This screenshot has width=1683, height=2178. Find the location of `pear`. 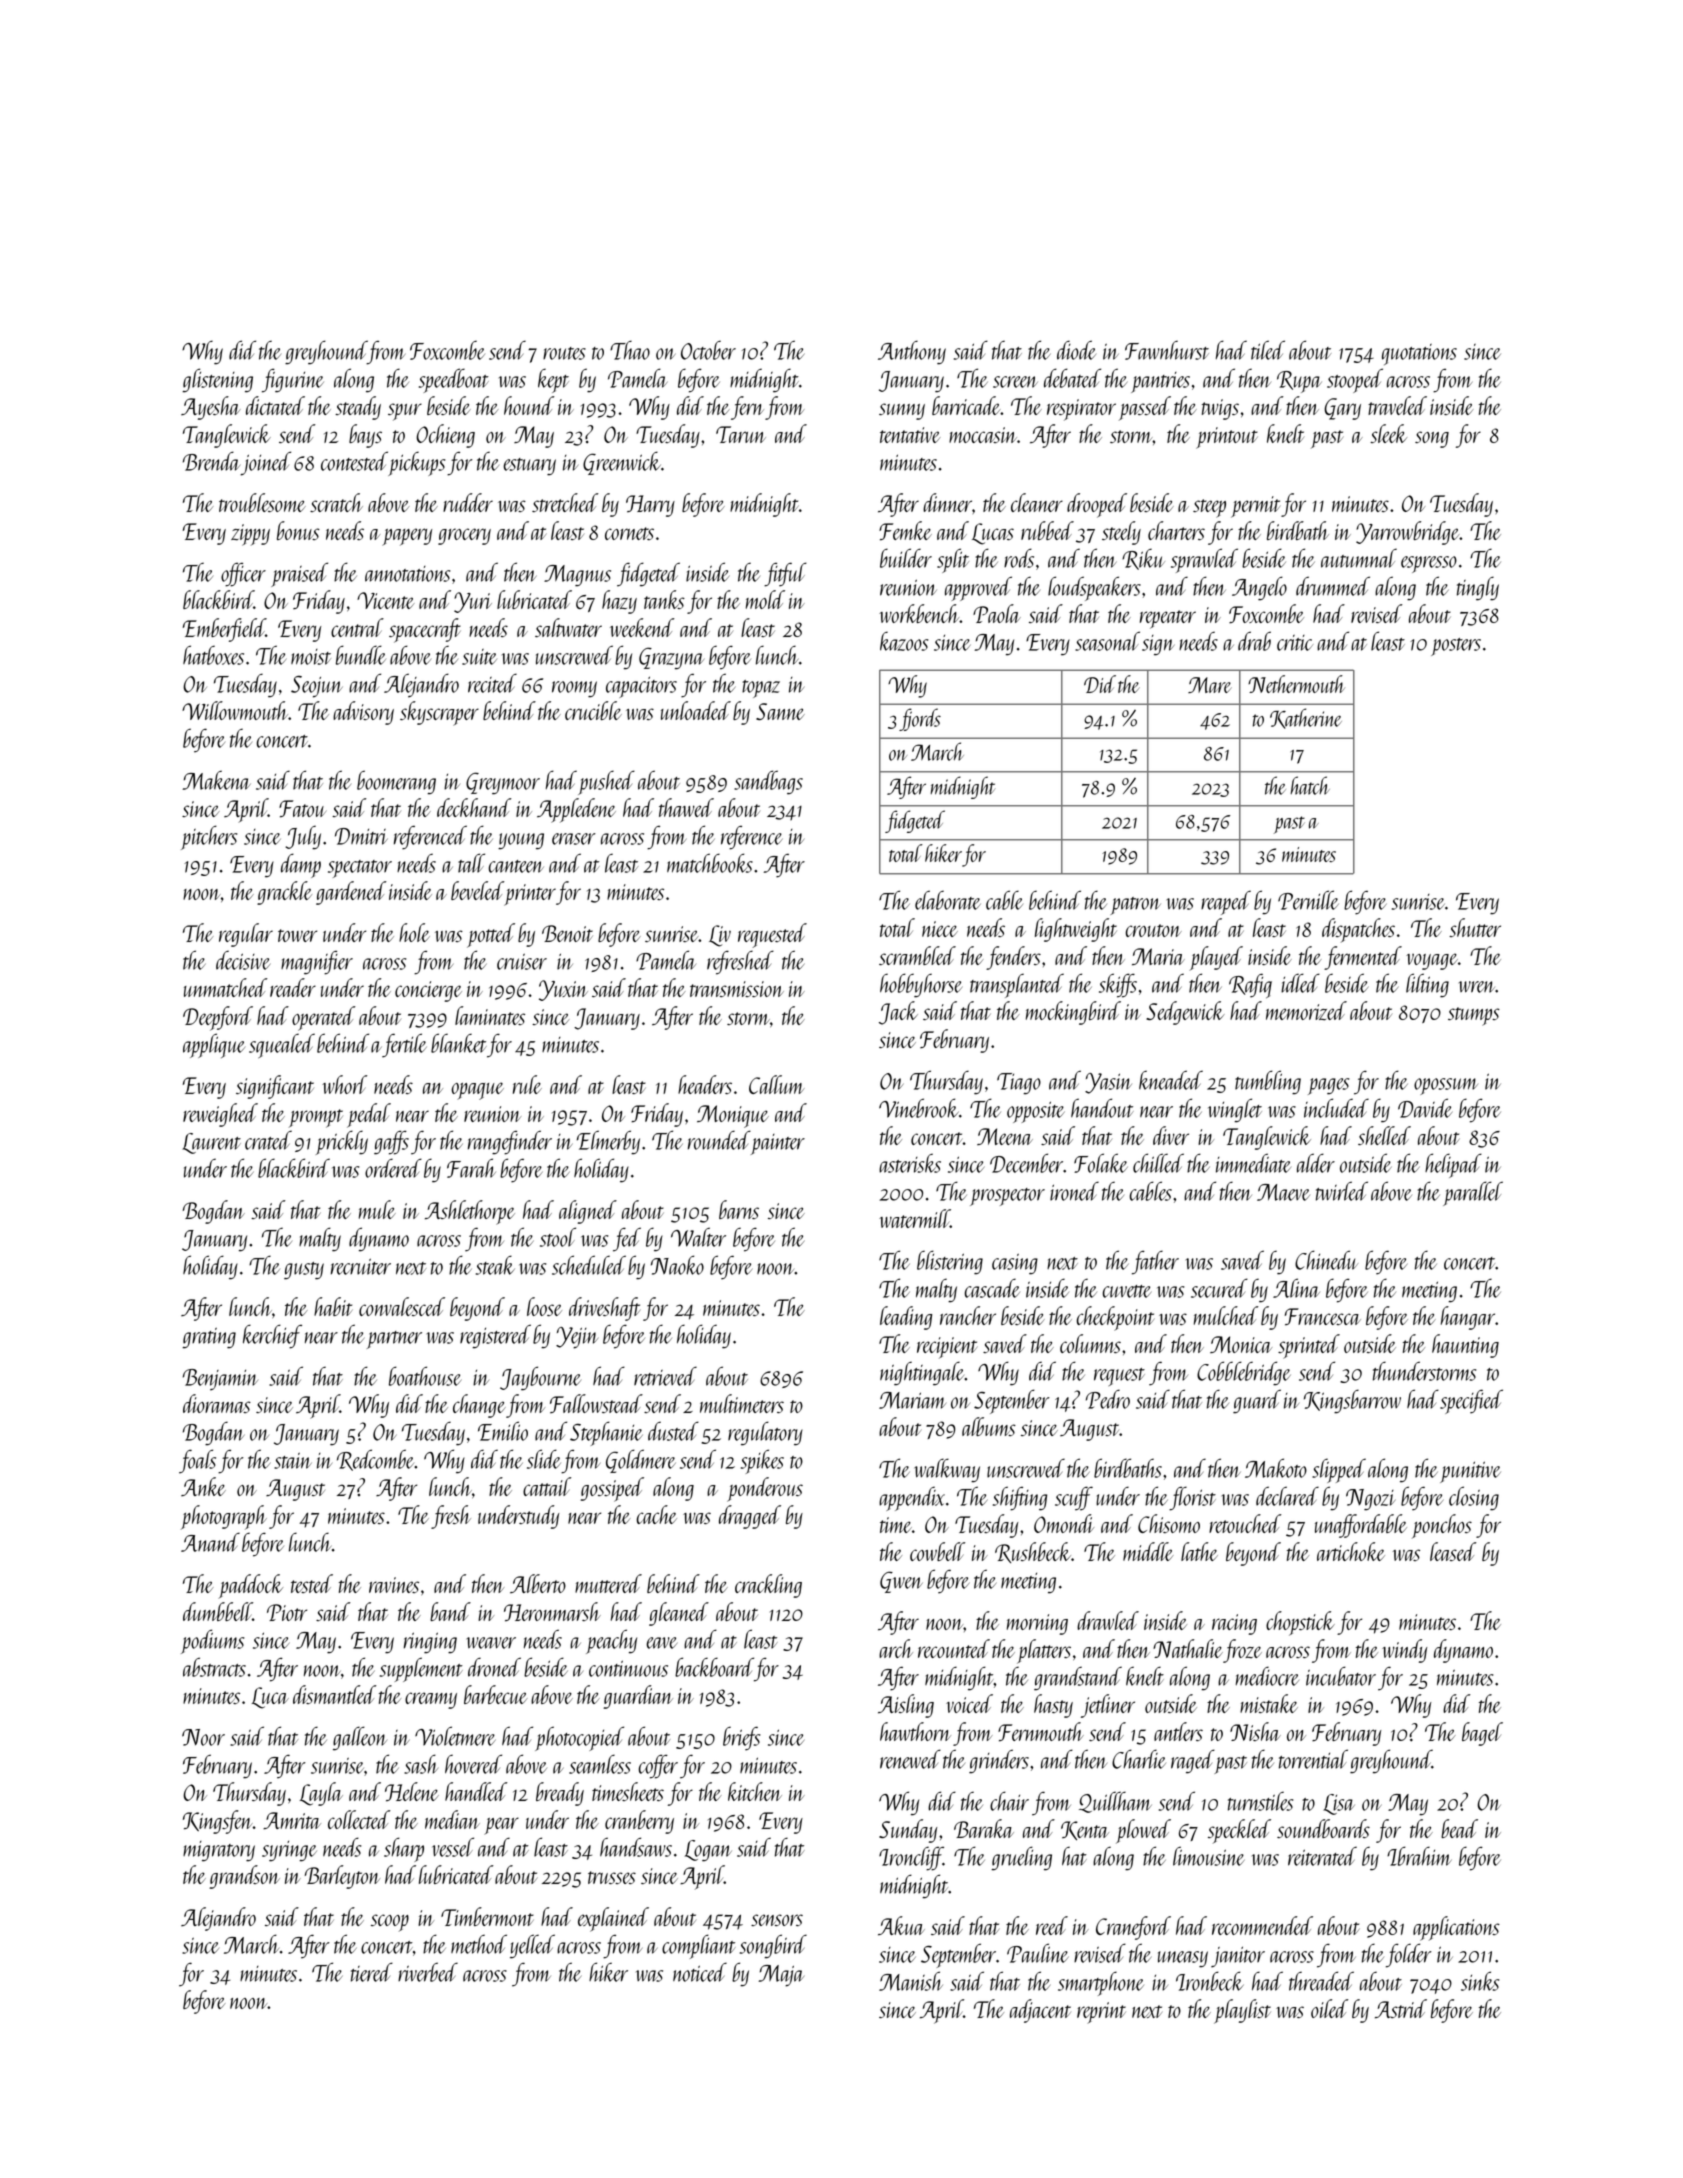

pear is located at coordinates (501, 1826).
